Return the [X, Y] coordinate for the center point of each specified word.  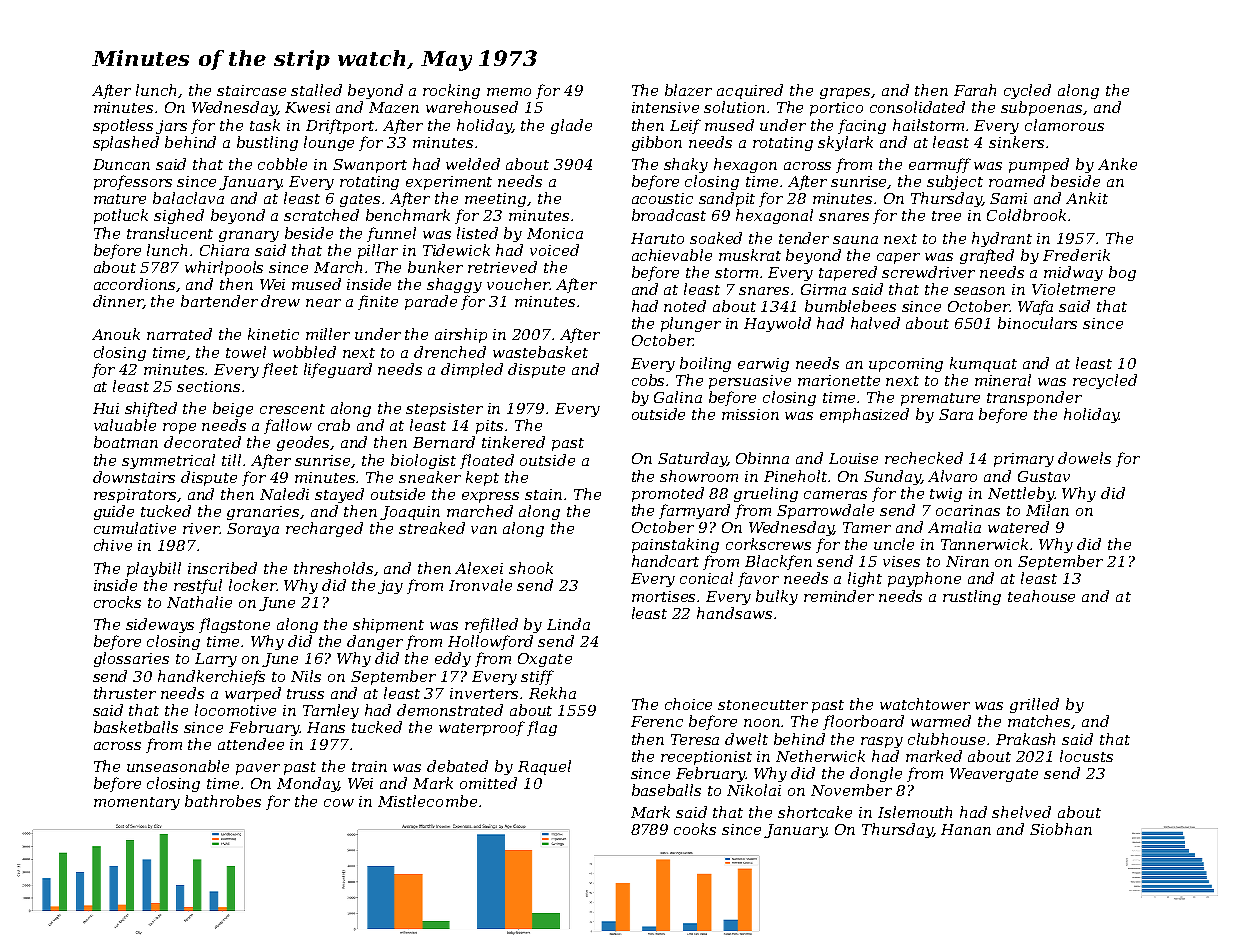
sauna [855, 240]
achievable [672, 255]
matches [1040, 722]
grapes [846, 93]
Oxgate [545, 660]
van [484, 530]
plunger [691, 324]
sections [208, 386]
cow [339, 803]
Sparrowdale [825, 511]
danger [375, 642]
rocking [451, 91]
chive [113, 545]
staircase [251, 90]
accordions [134, 284]
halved [875, 323]
